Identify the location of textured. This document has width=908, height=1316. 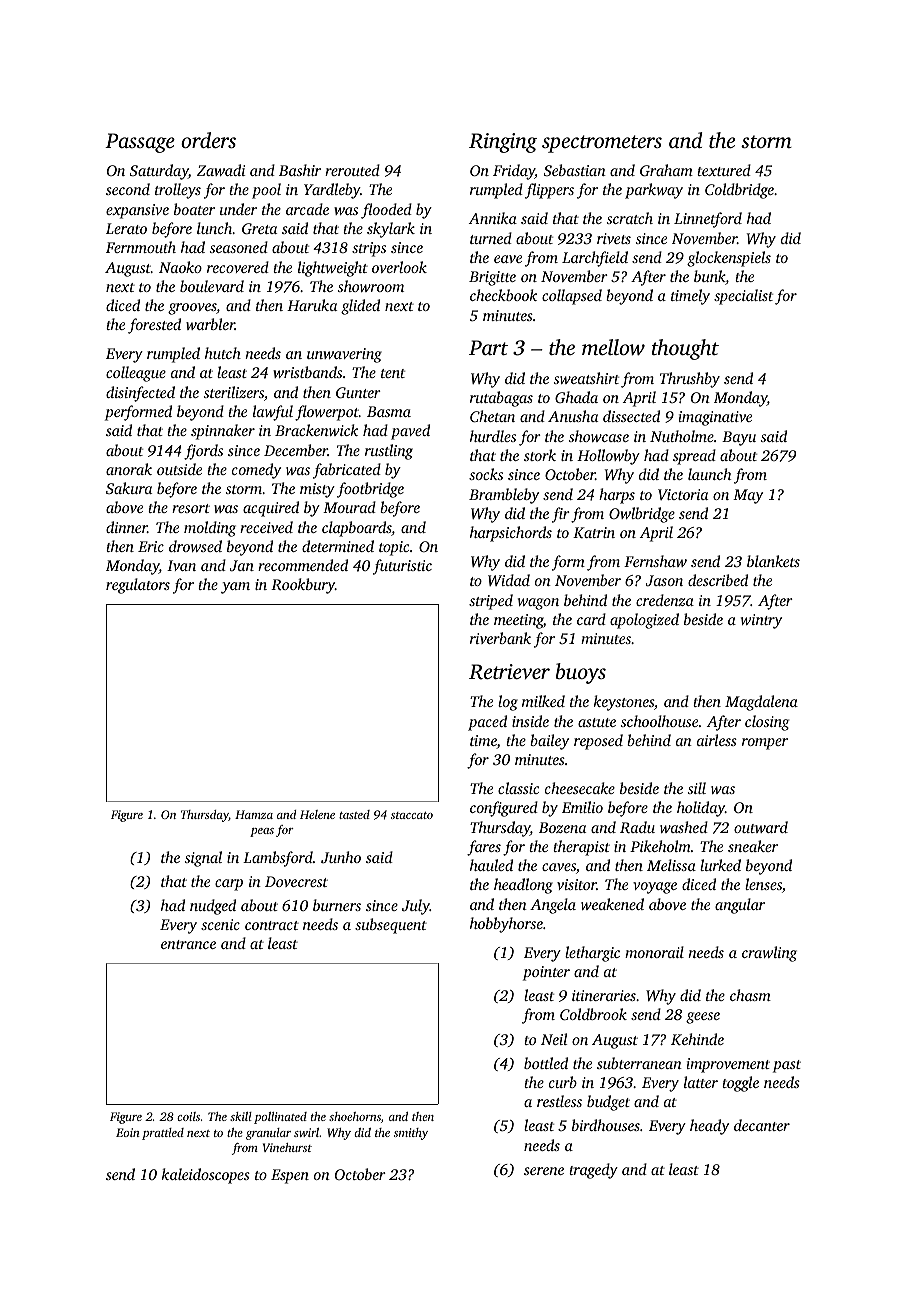
(724, 170).
